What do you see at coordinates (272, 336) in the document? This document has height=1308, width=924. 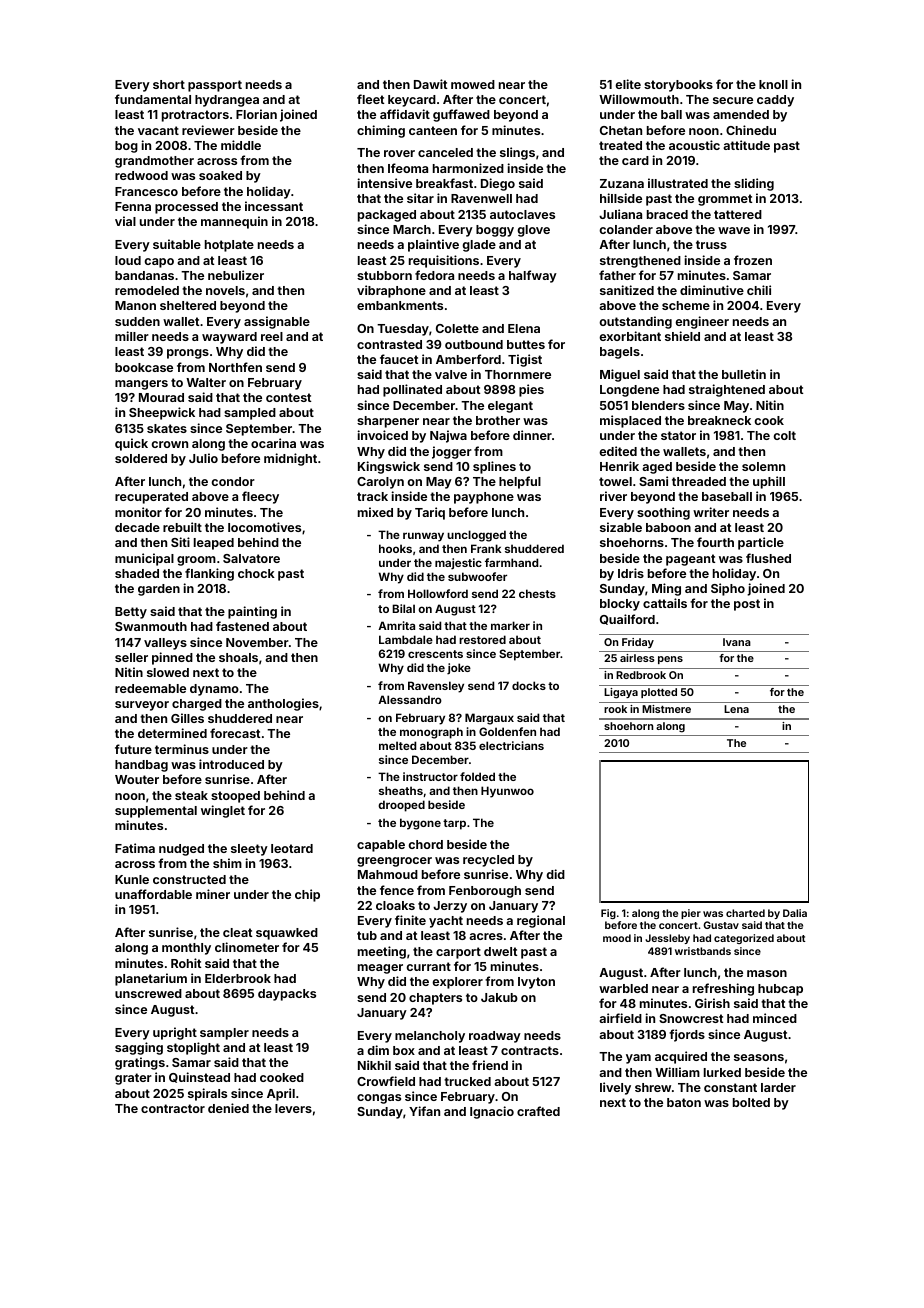 I see `reel` at bounding box center [272, 336].
